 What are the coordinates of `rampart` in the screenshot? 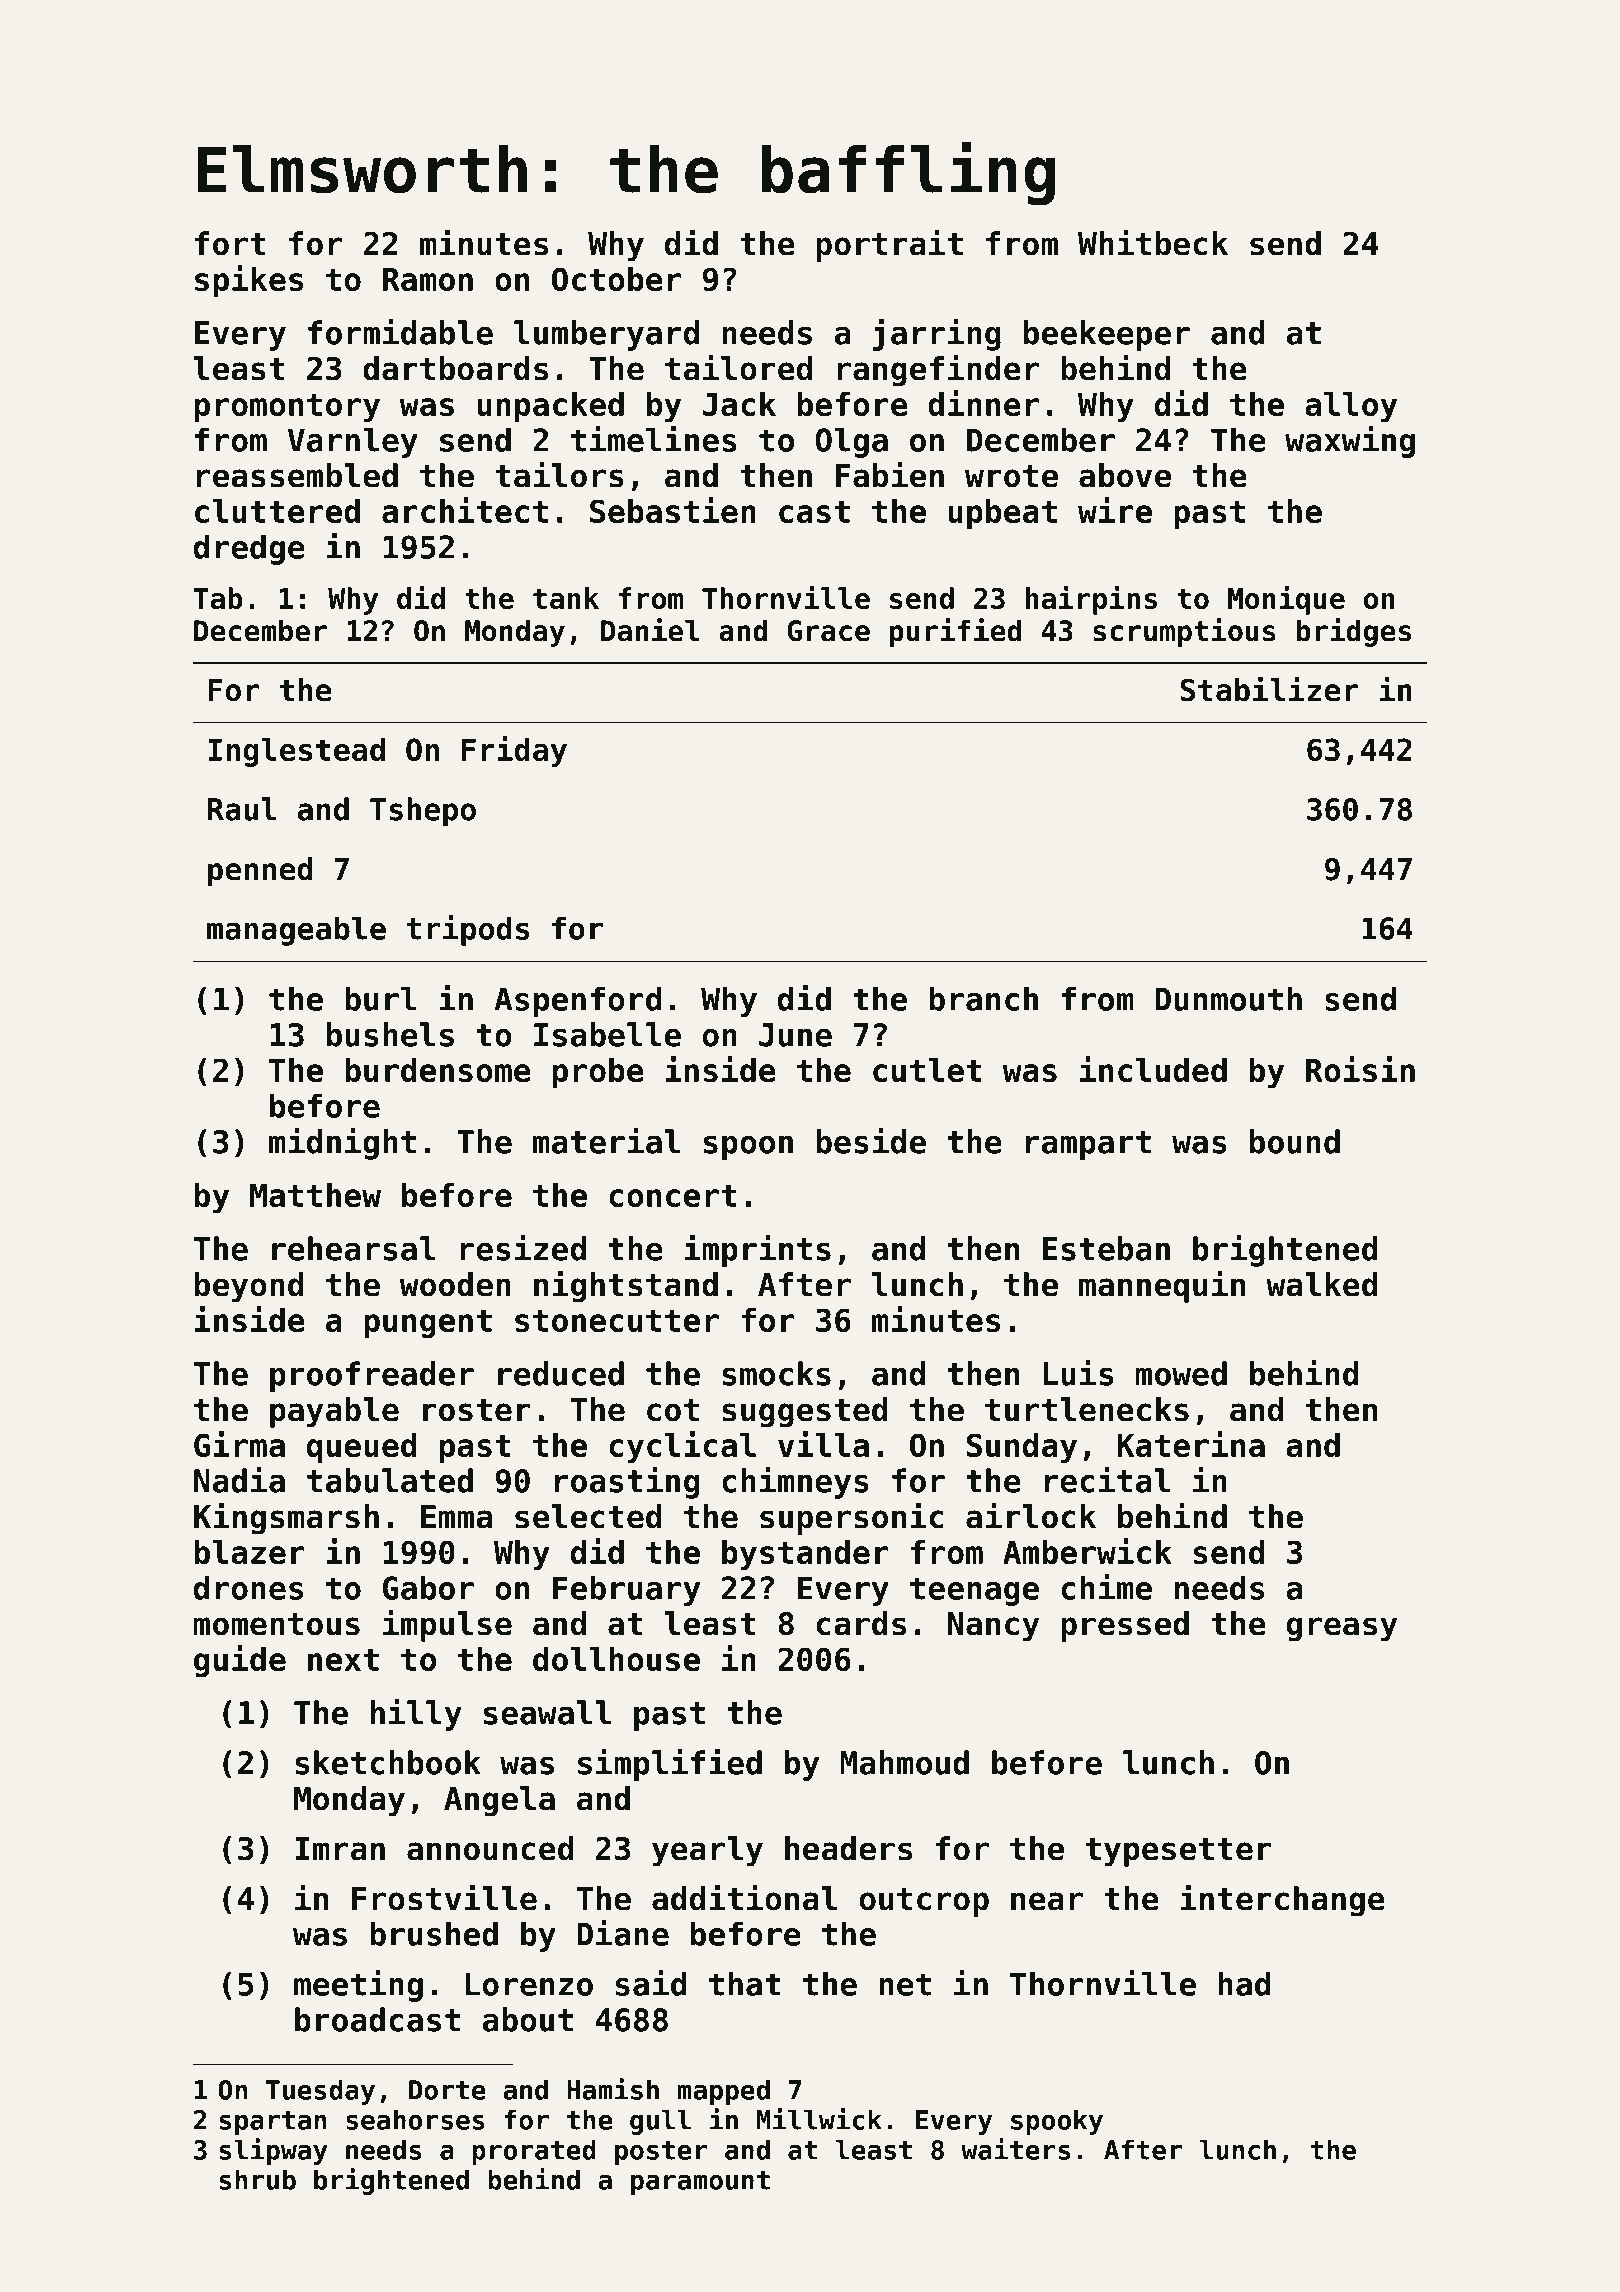 It's located at (1088, 1145).
